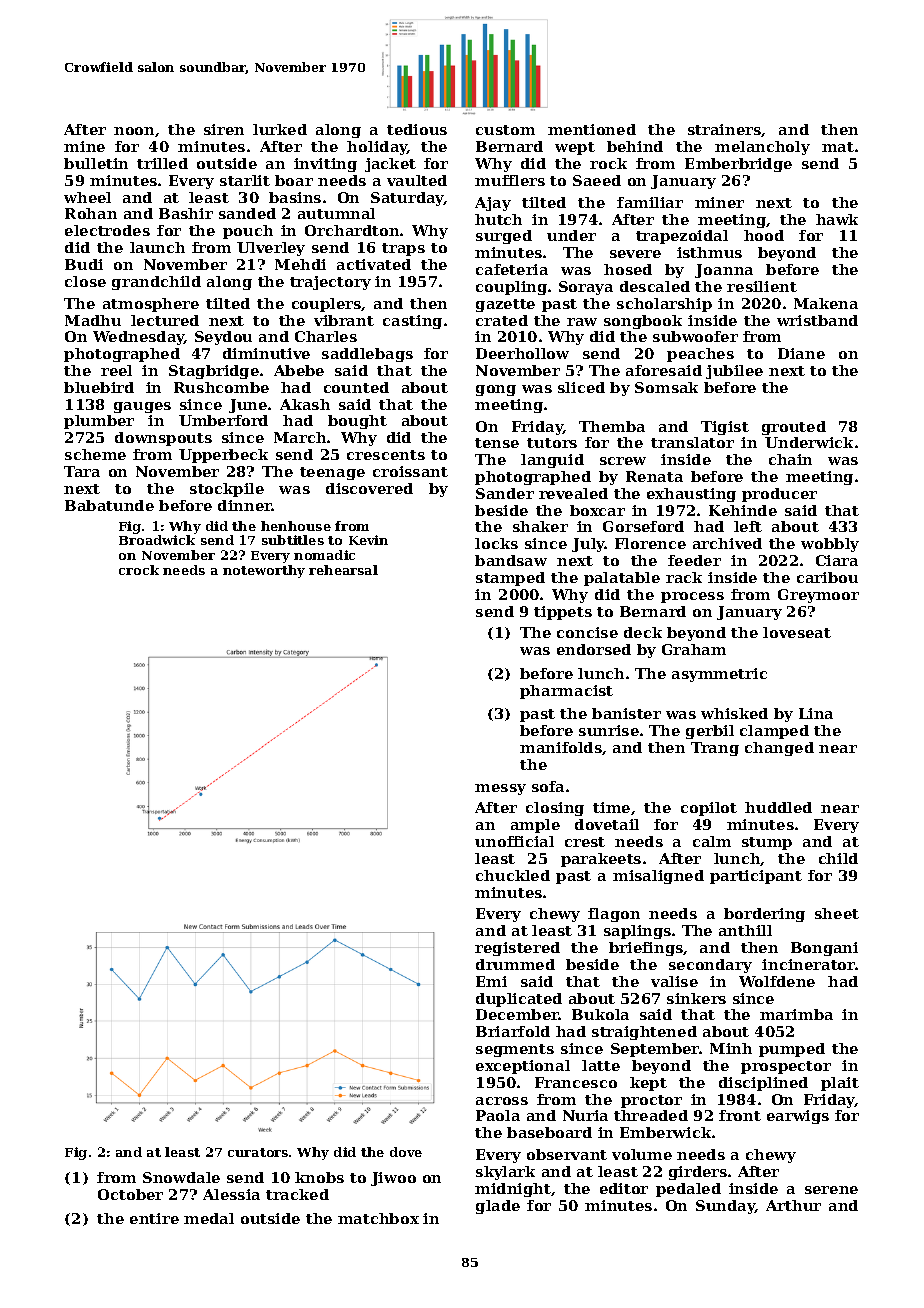 This page has width=924, height=1308. Describe the element at coordinates (157, 540) in the page. I see `Broadwick` at that location.
